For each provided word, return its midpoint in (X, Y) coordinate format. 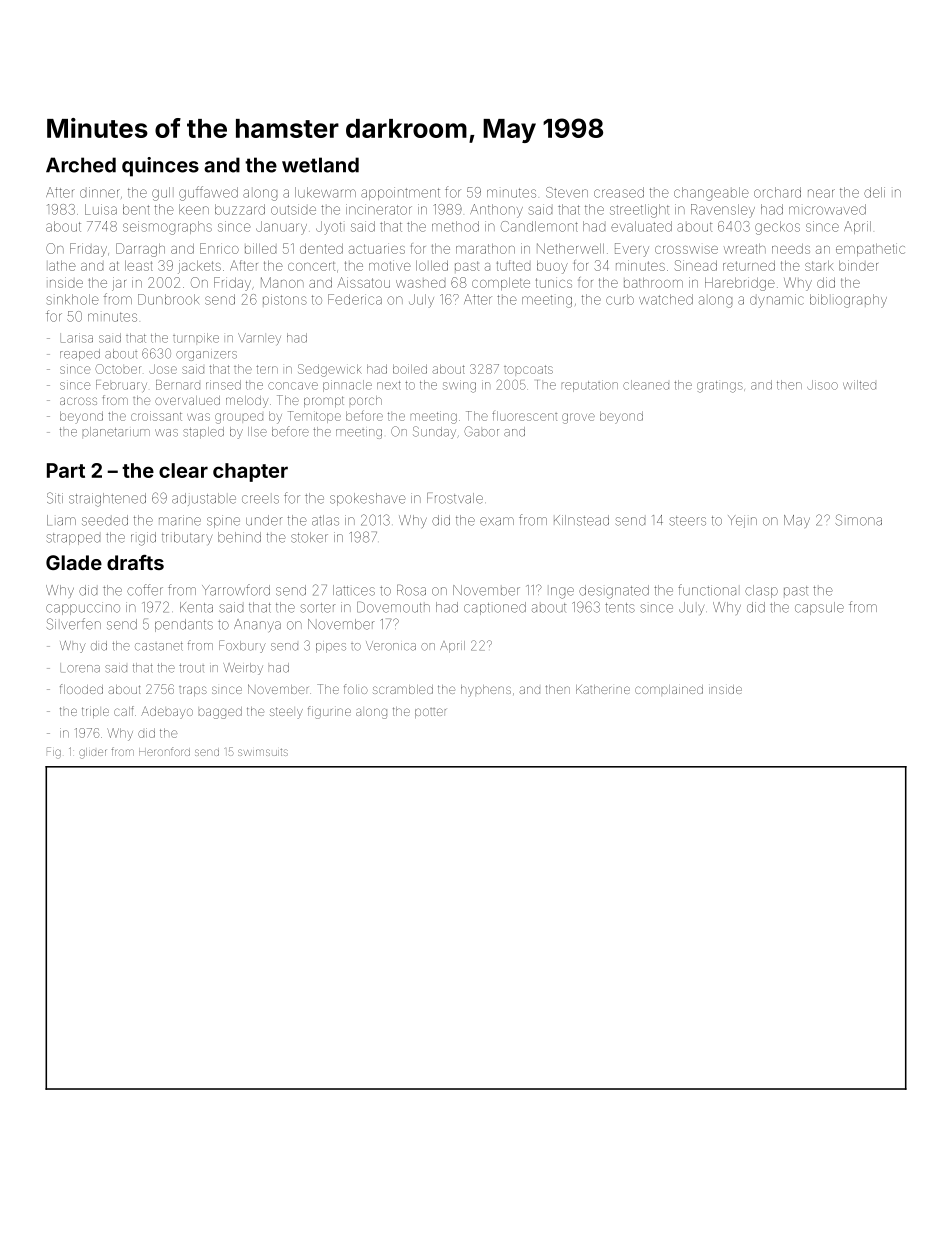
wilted (859, 385)
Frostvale (455, 498)
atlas (325, 520)
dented (321, 249)
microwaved (827, 209)
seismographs (167, 228)
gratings (720, 387)
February (121, 386)
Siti (55, 498)
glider (92, 753)
